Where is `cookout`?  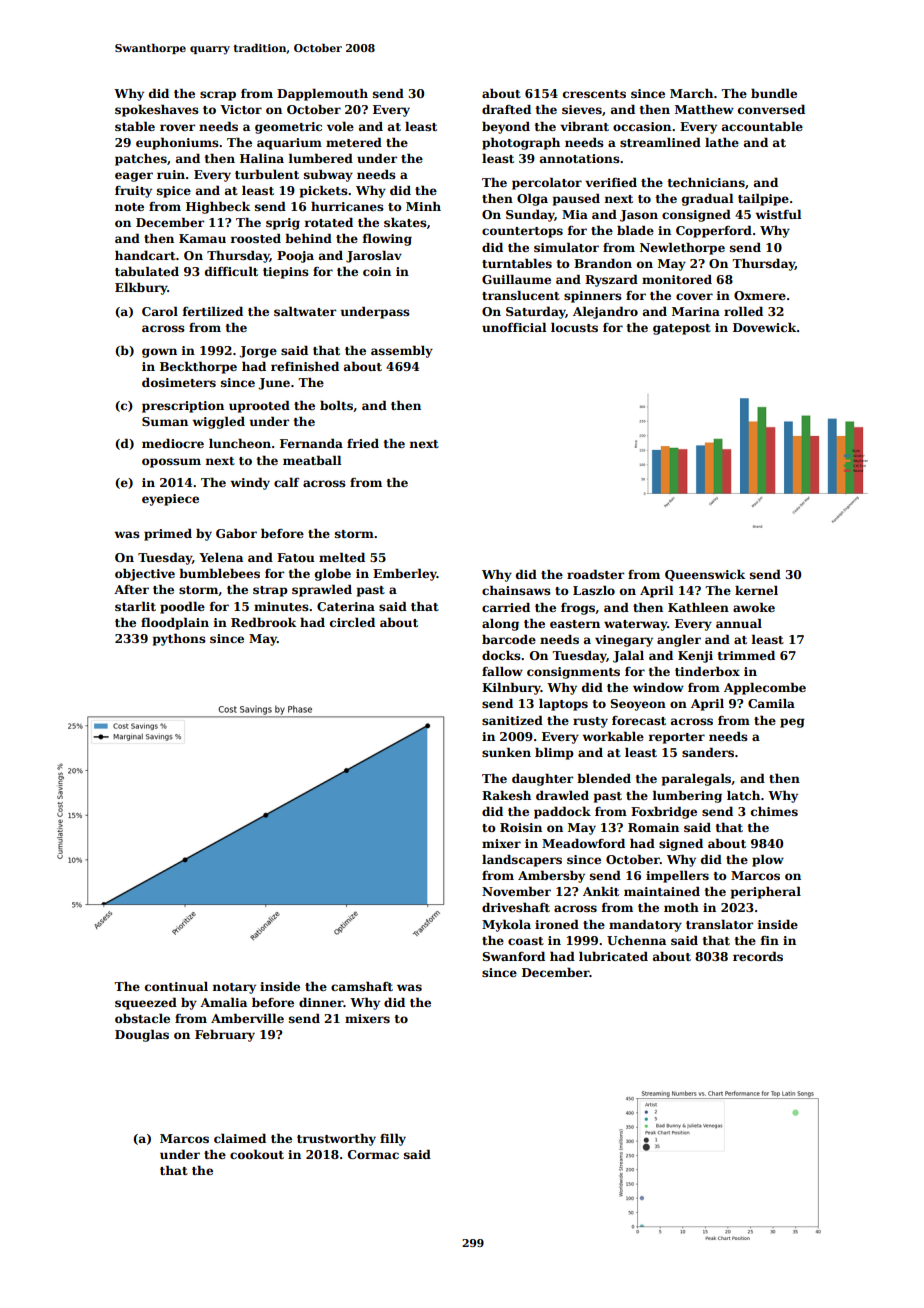
cookout is located at coordinates (257, 1154).
